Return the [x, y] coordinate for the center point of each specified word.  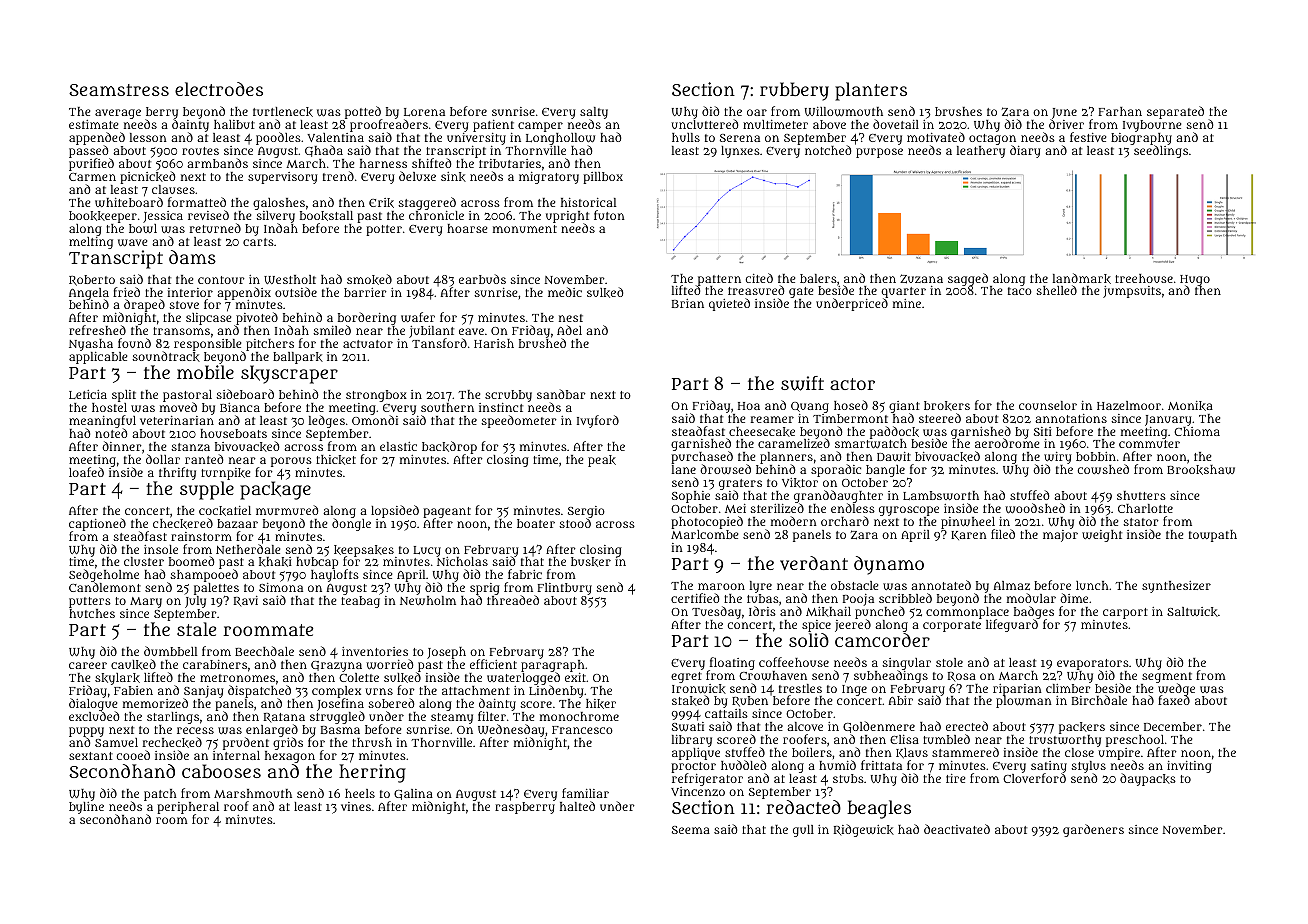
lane [684, 469]
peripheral [188, 808]
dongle [351, 525]
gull [803, 831]
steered [940, 418]
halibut [234, 124]
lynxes [740, 152]
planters [871, 91]
